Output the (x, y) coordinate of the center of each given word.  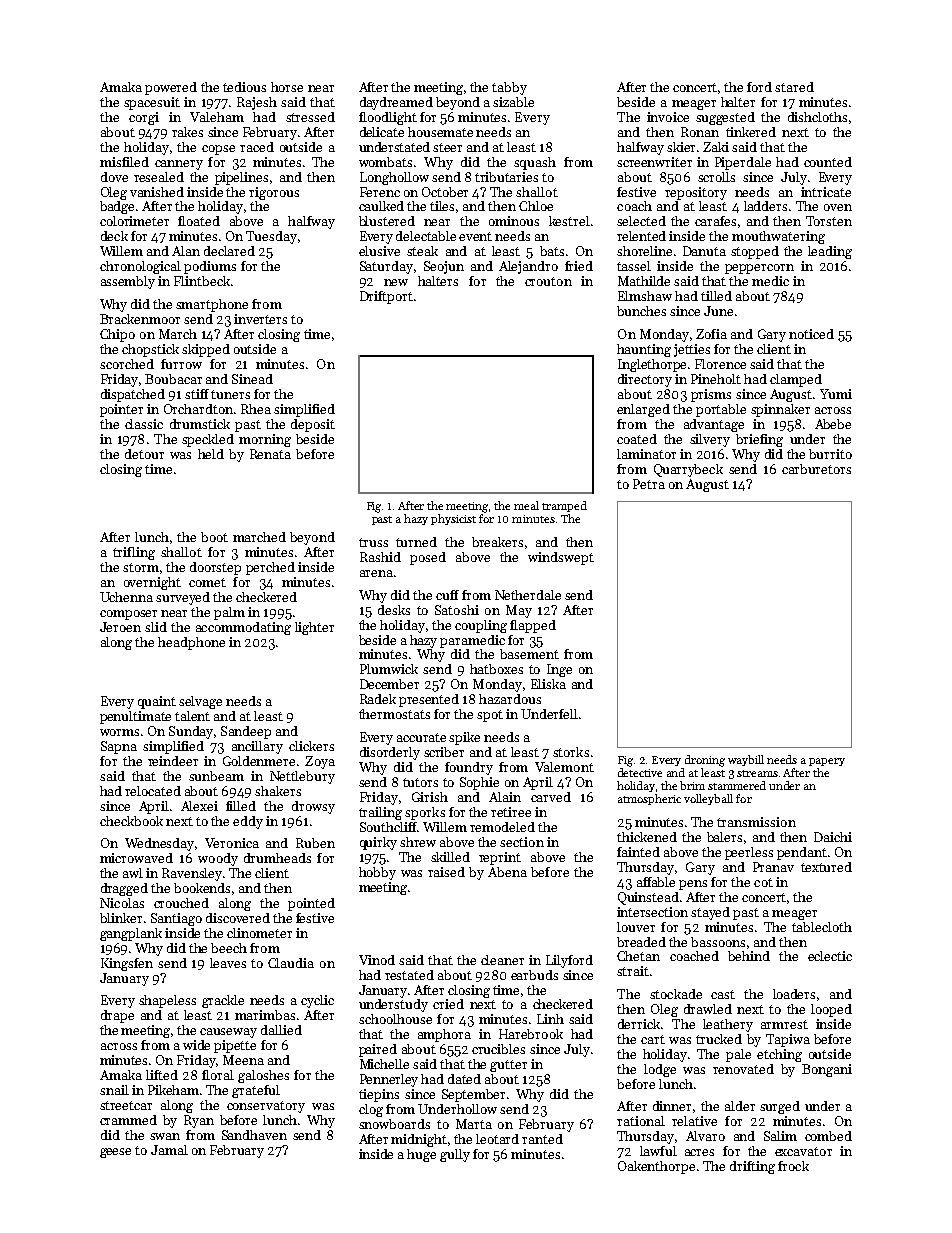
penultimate (135, 717)
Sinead (252, 379)
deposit (313, 425)
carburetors (816, 469)
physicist (453, 519)
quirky (378, 843)
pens (693, 885)
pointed (311, 904)
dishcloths (817, 117)
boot (214, 537)
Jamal (169, 1150)
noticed (811, 334)
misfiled (124, 162)
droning (705, 761)
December (389, 684)
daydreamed (396, 103)
